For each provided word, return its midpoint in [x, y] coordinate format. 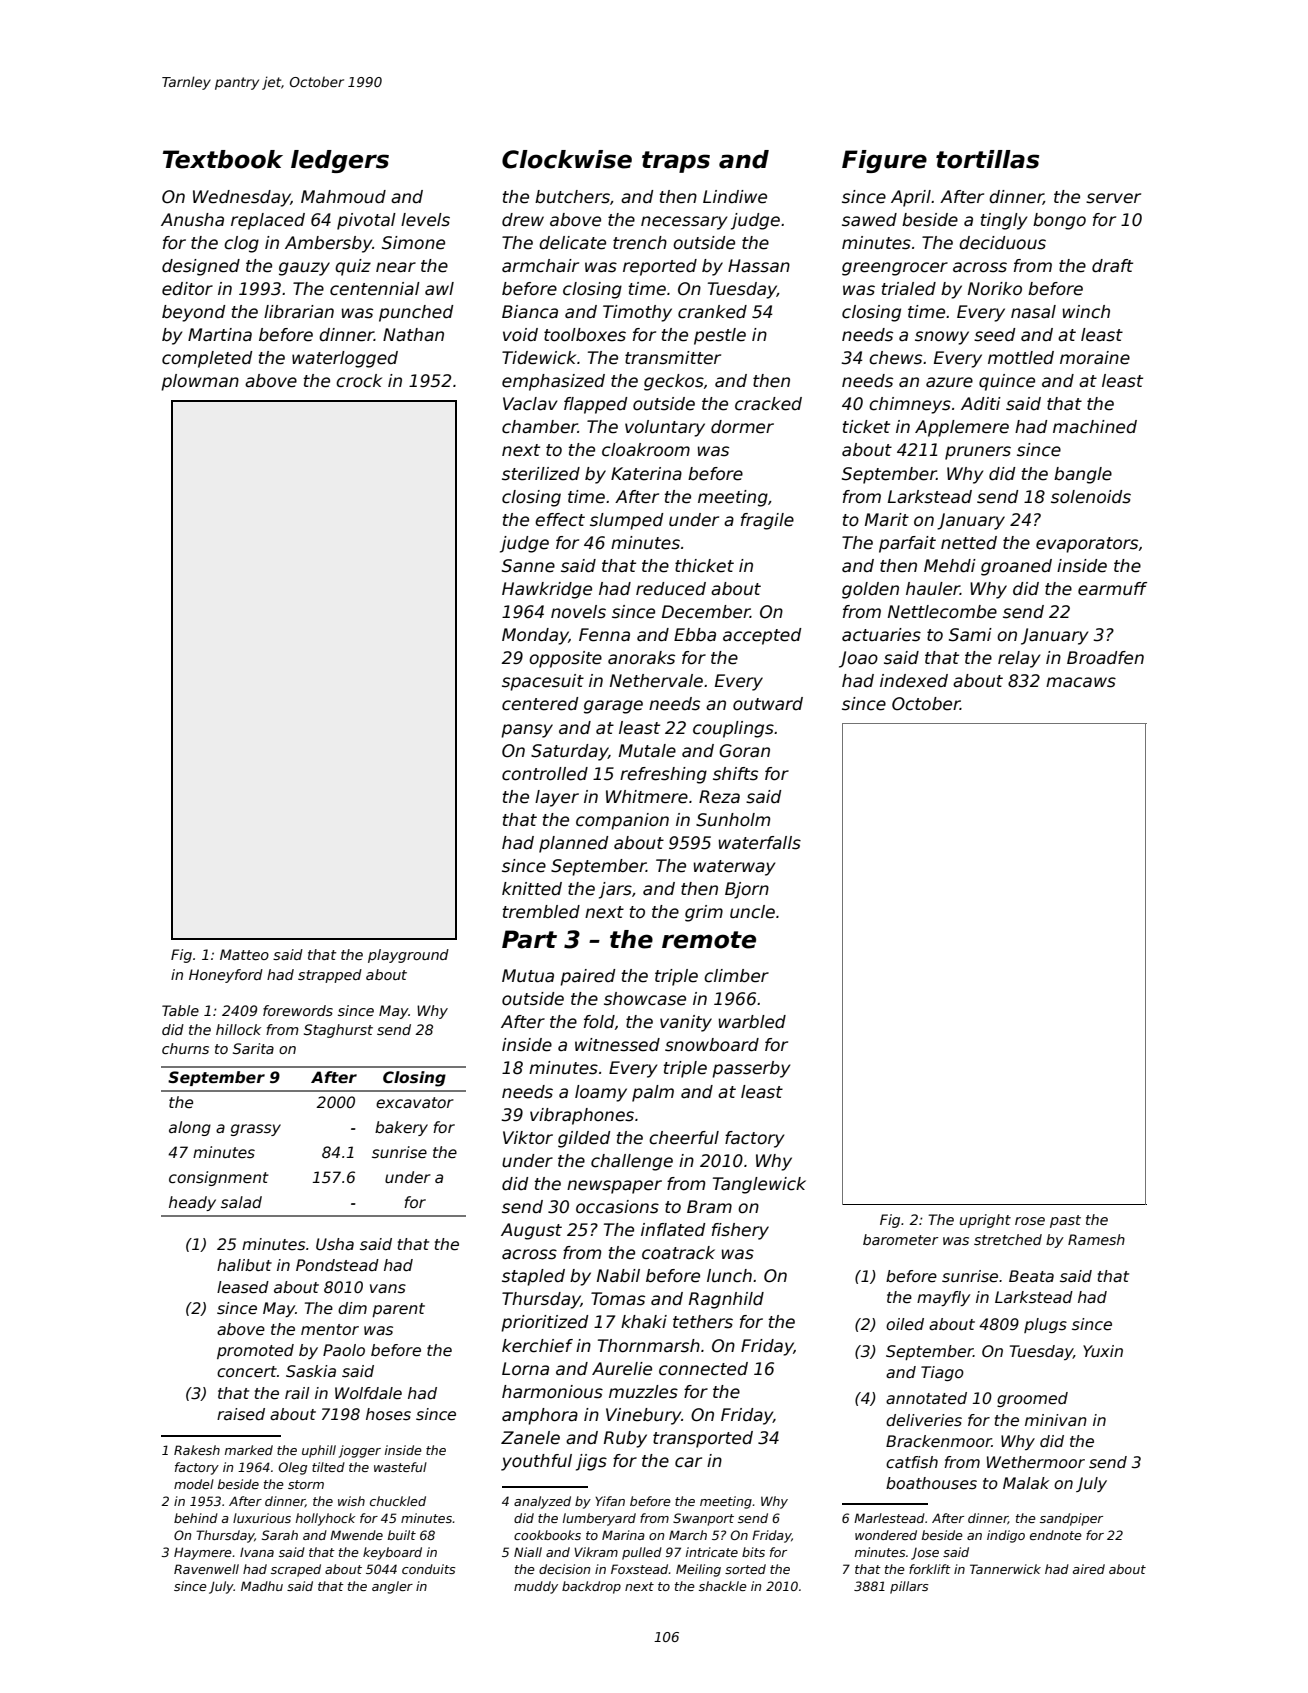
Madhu [262, 1586]
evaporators [1087, 545]
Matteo [244, 954]
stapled [533, 1277]
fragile [767, 521]
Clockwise [567, 159]
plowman [200, 382]
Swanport [703, 1519]
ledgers [340, 161]
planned [573, 844]
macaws [1081, 682]
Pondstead [337, 1265]
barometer [900, 1239]
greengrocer [895, 269]
